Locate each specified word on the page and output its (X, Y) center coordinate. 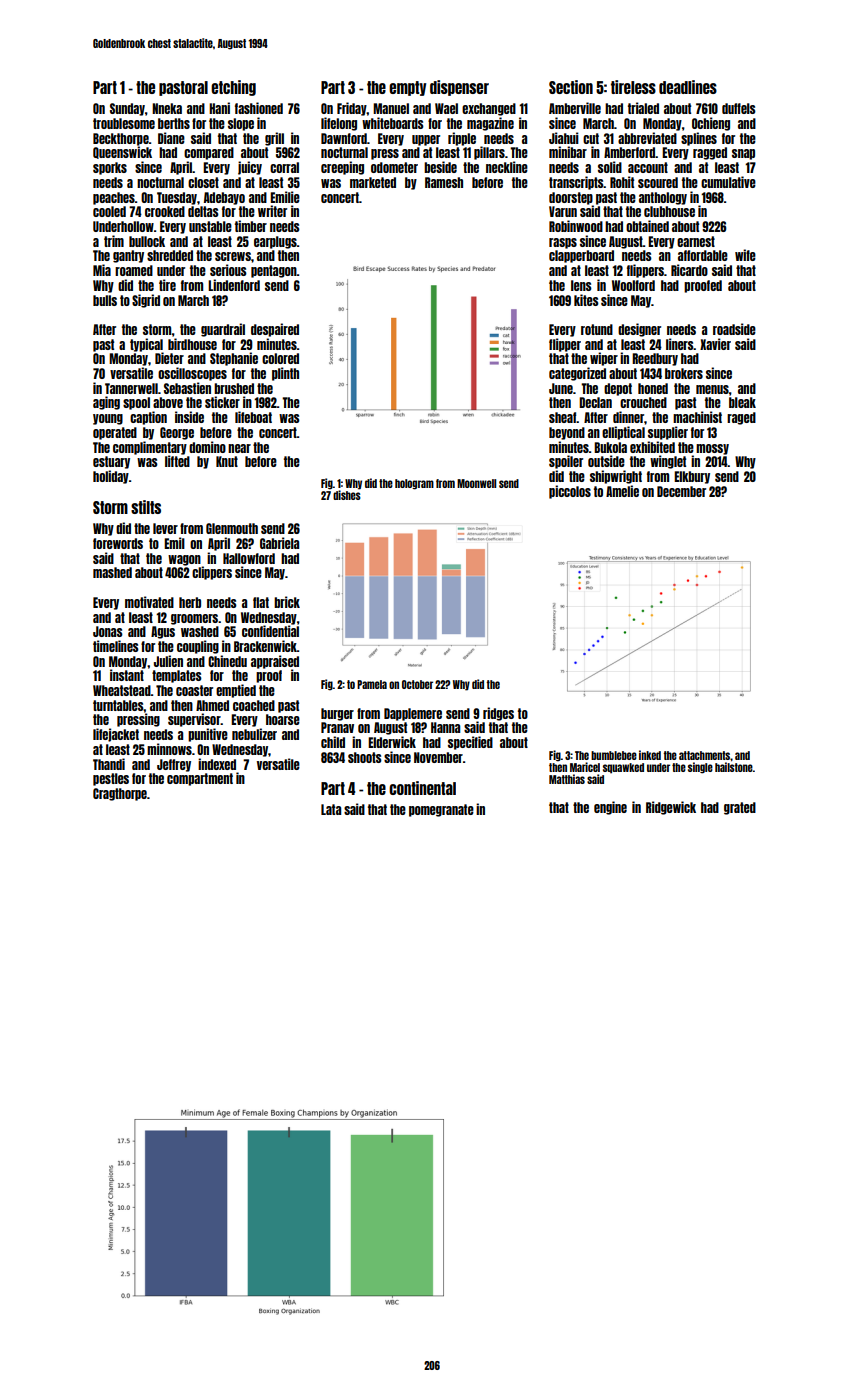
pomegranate (441, 810)
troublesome (124, 123)
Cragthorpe (120, 794)
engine (610, 808)
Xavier (715, 344)
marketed (373, 182)
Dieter (169, 358)
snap (743, 154)
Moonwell (476, 483)
